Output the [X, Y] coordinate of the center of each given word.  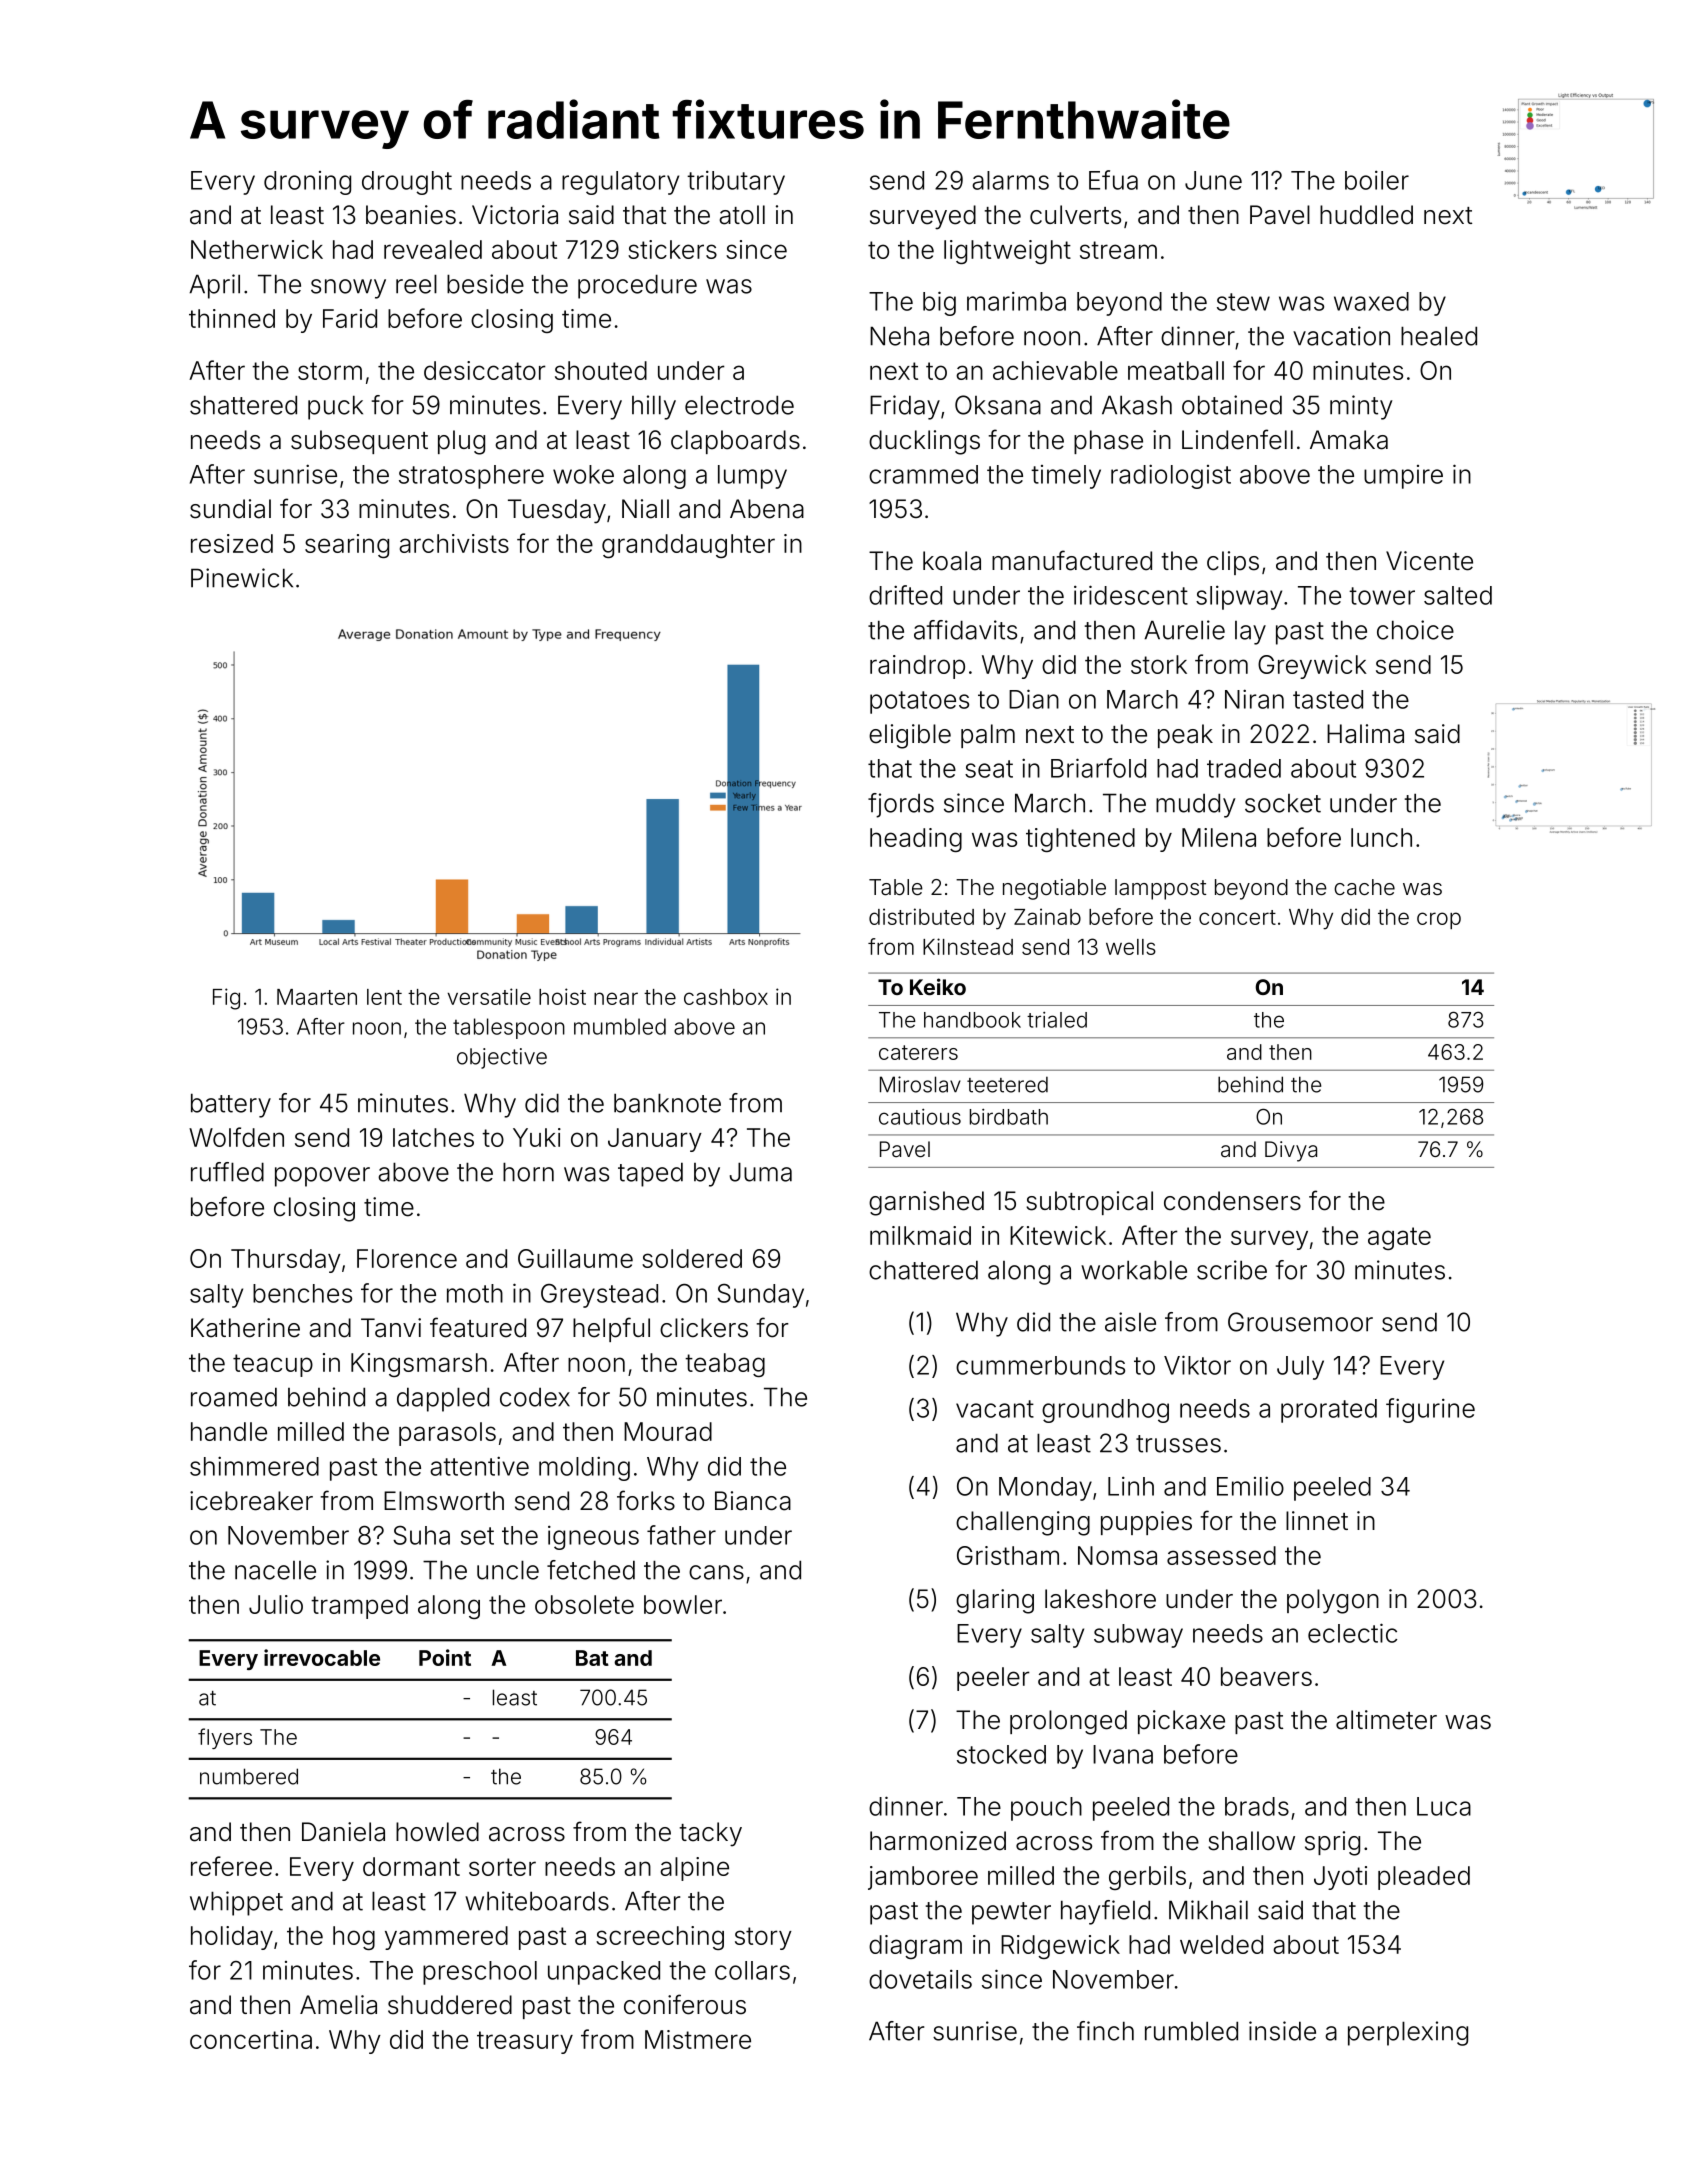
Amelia [338, 2005]
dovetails [920, 1979]
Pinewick [242, 578]
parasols [447, 1434]
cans [716, 1572]
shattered [243, 405]
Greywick [1312, 667]
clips [1233, 563]
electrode [739, 405]
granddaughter [688, 546]
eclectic [1352, 1633]
